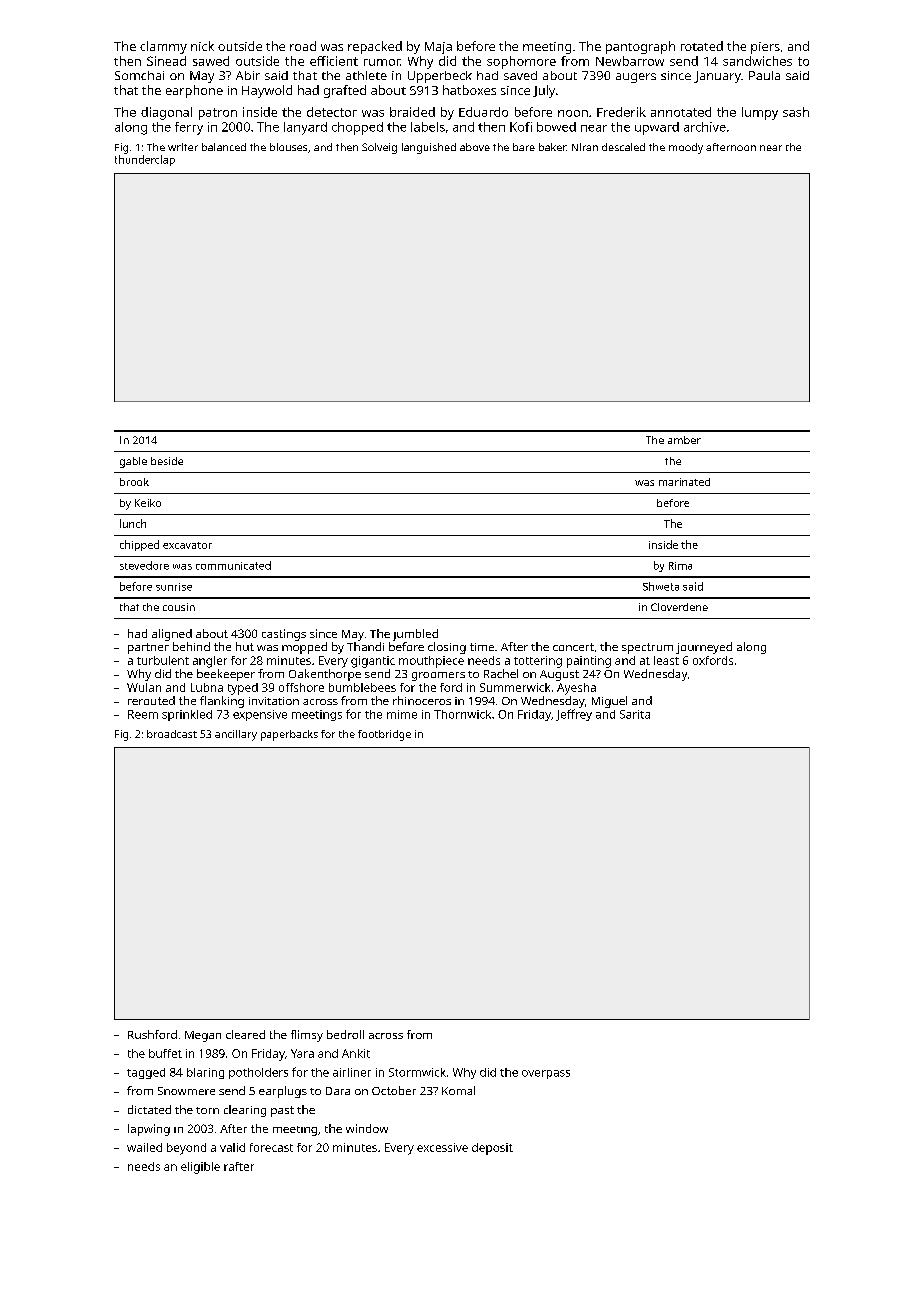 The image size is (924, 1308). I want to click on Kofi, so click(521, 127).
